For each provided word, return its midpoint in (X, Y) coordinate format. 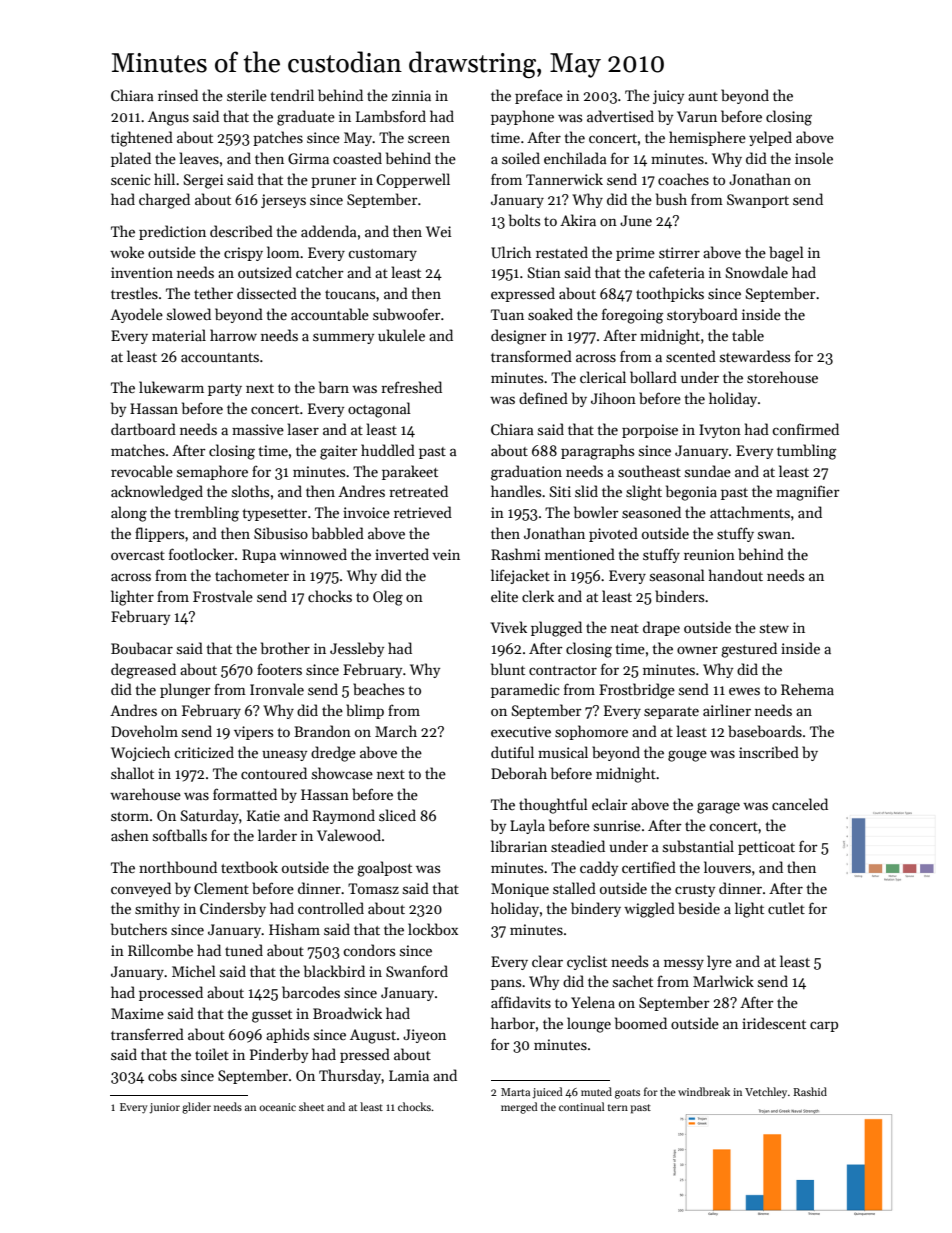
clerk (538, 596)
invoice (366, 512)
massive (258, 429)
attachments (750, 512)
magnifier (808, 493)
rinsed (178, 95)
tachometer (252, 575)
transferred (147, 1034)
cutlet (786, 908)
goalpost (384, 869)
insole (814, 158)
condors (369, 950)
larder (277, 835)
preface (539, 96)
